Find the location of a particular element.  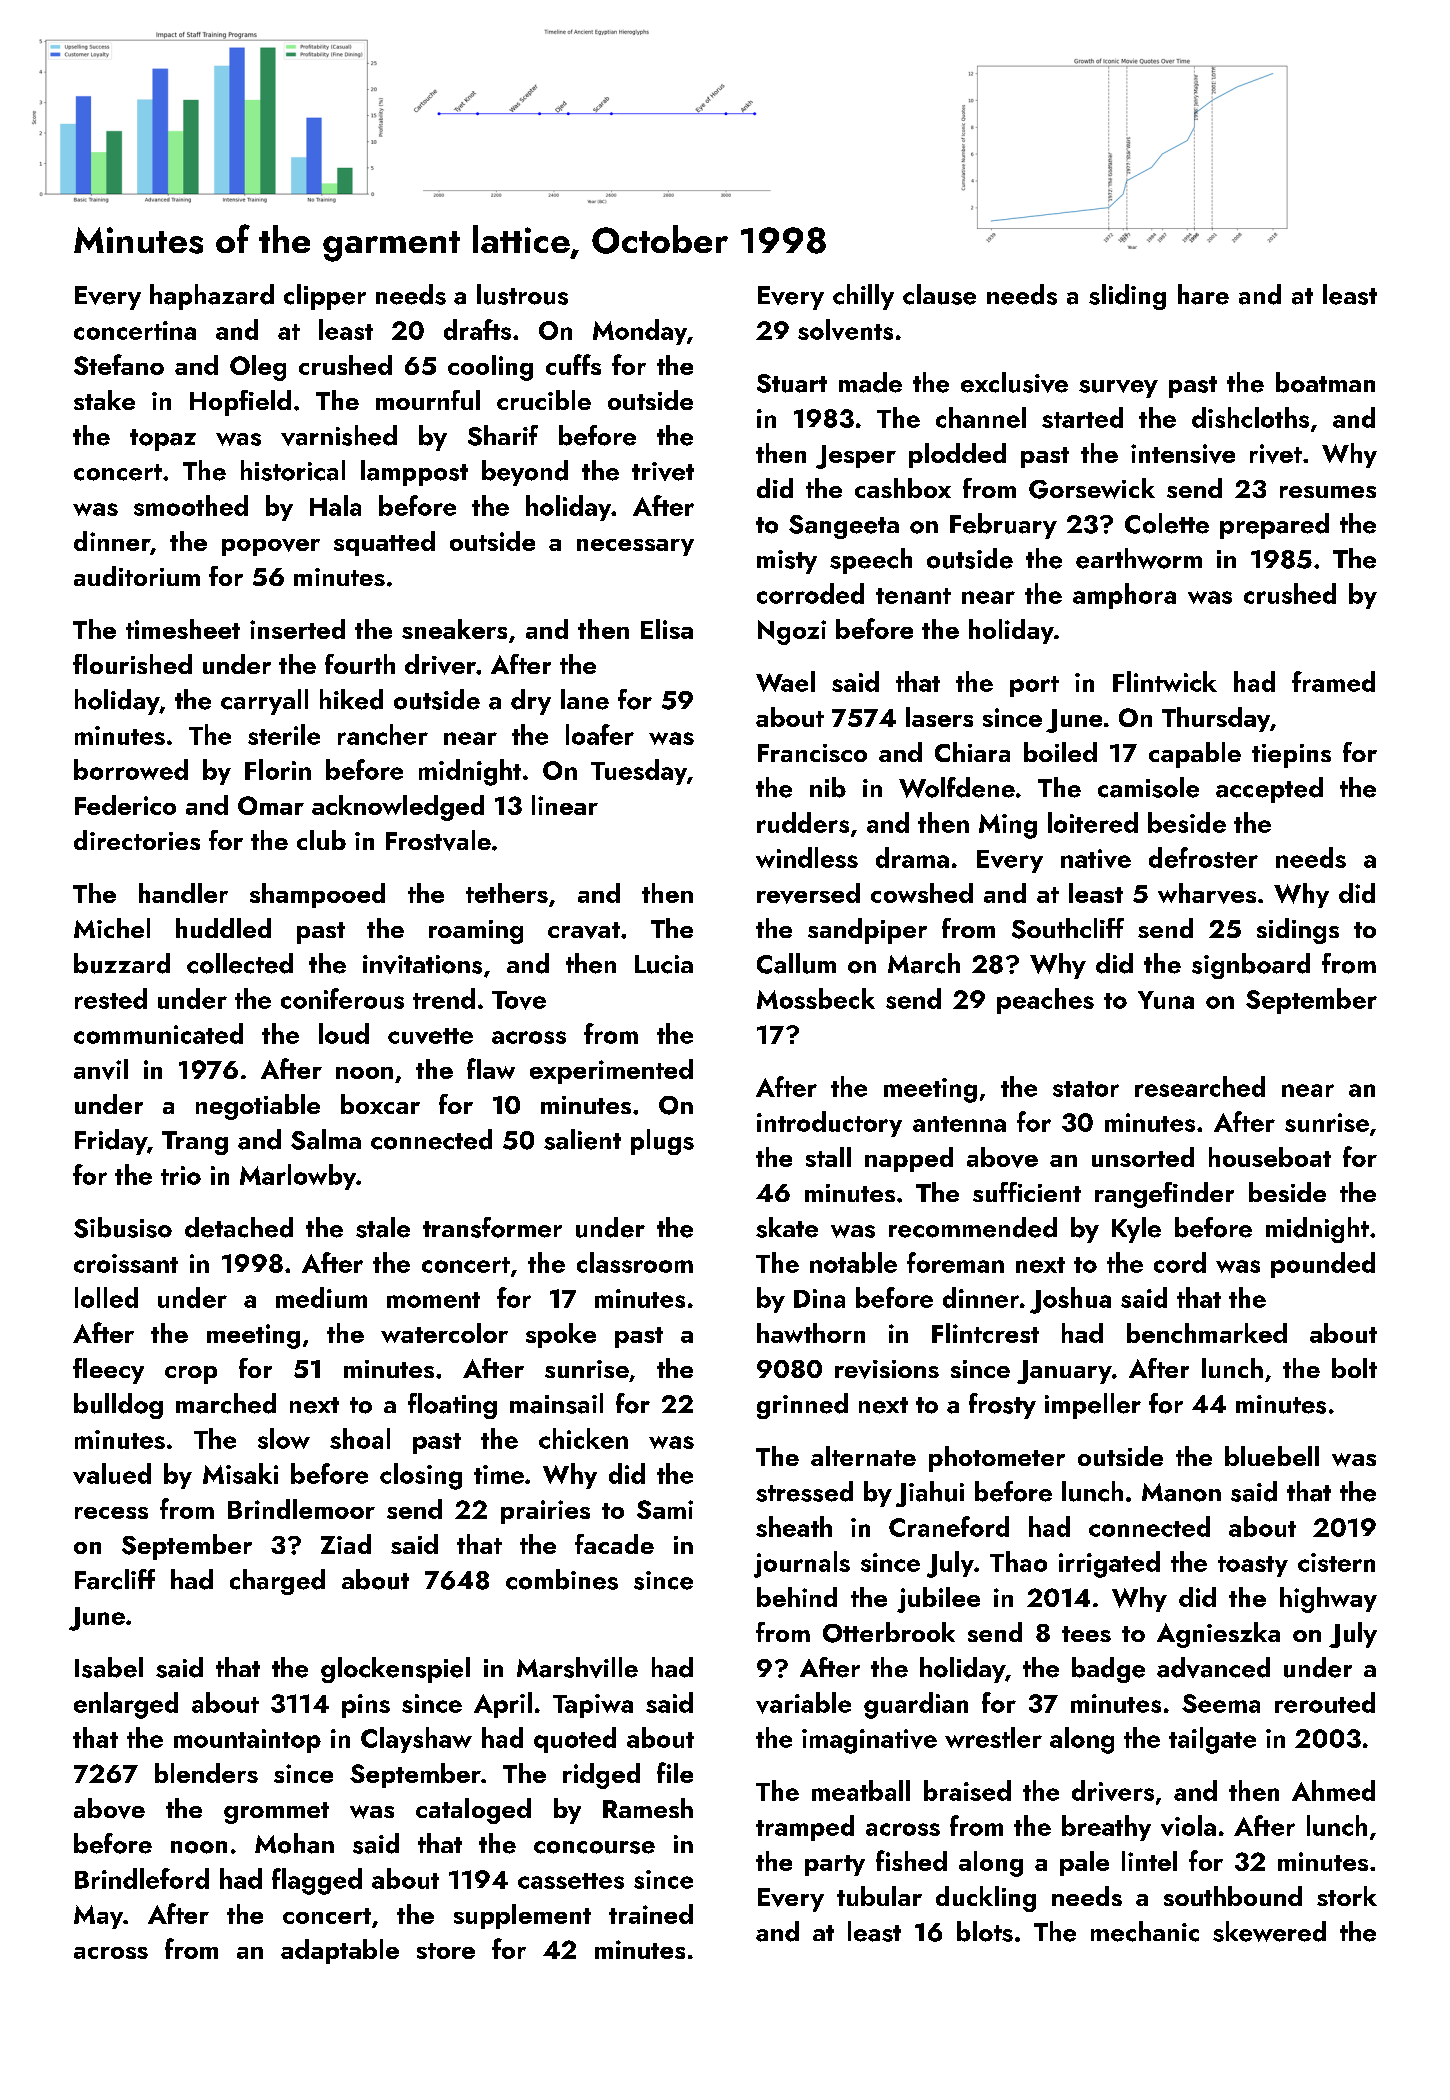

glockenspiel is located at coordinates (395, 1670).
